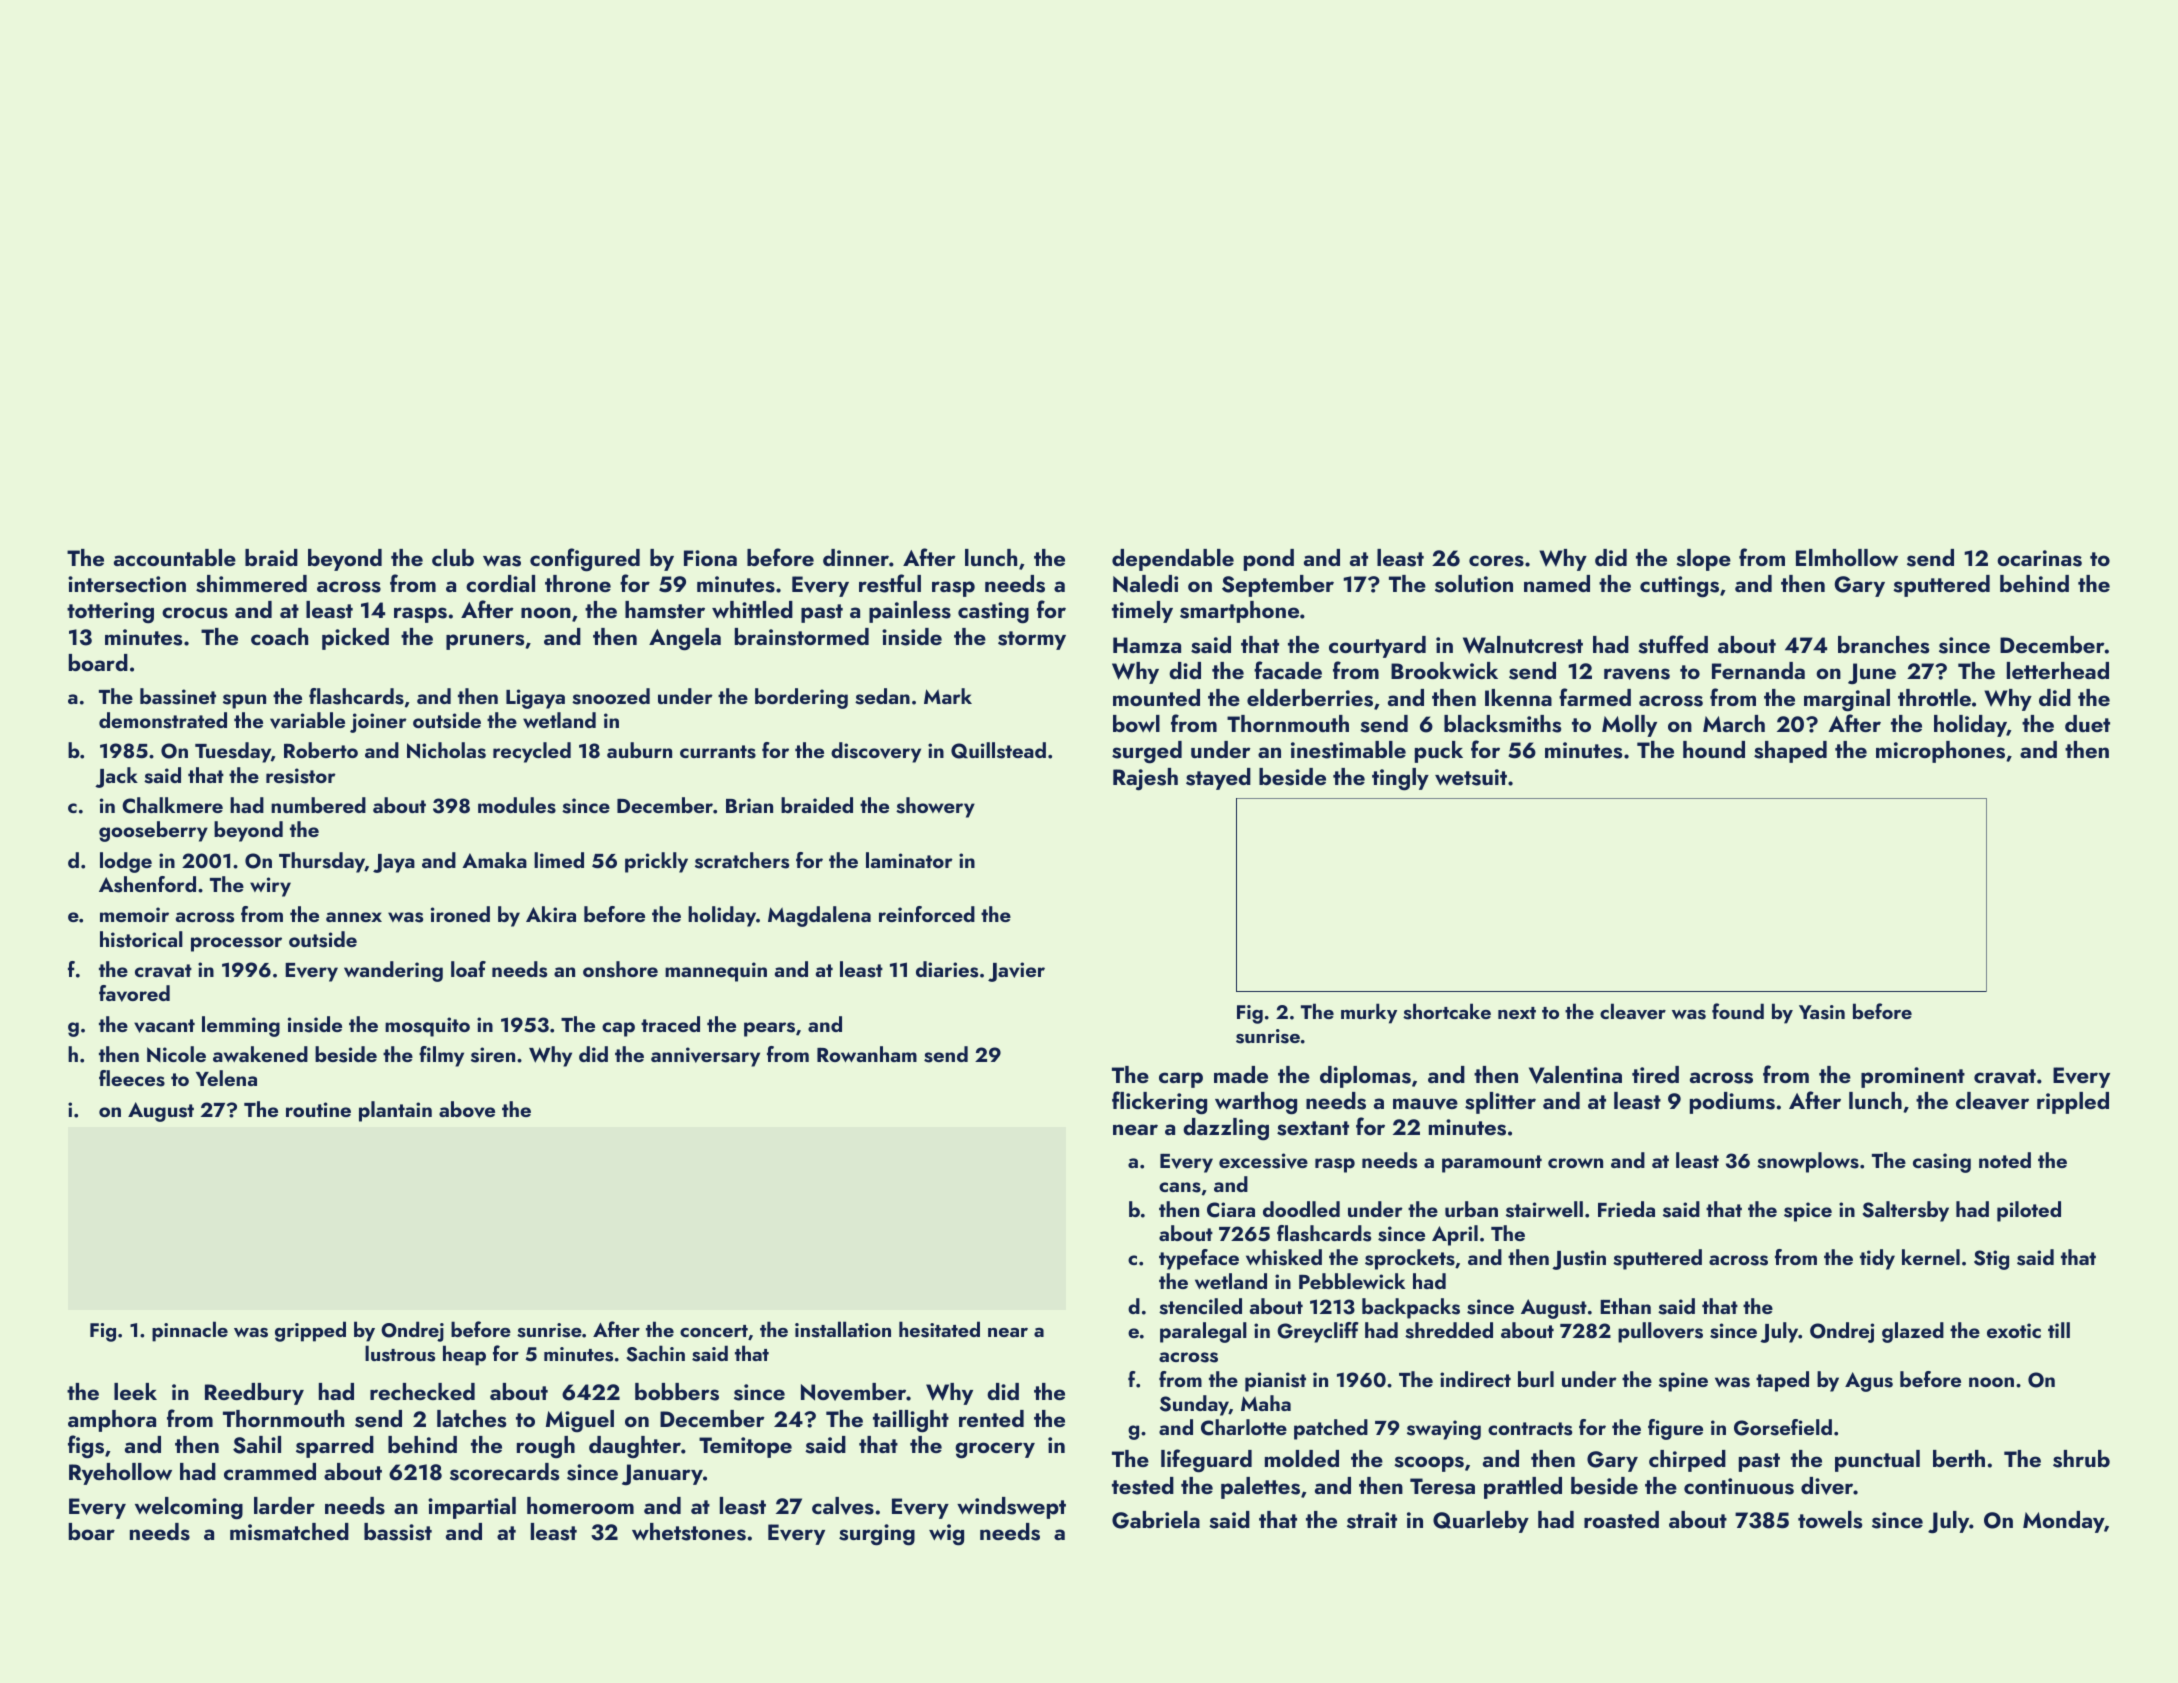 The width and height of the document is (2178, 1683). What do you see at coordinates (1275, 1382) in the document?
I see `pianist` at bounding box center [1275, 1382].
